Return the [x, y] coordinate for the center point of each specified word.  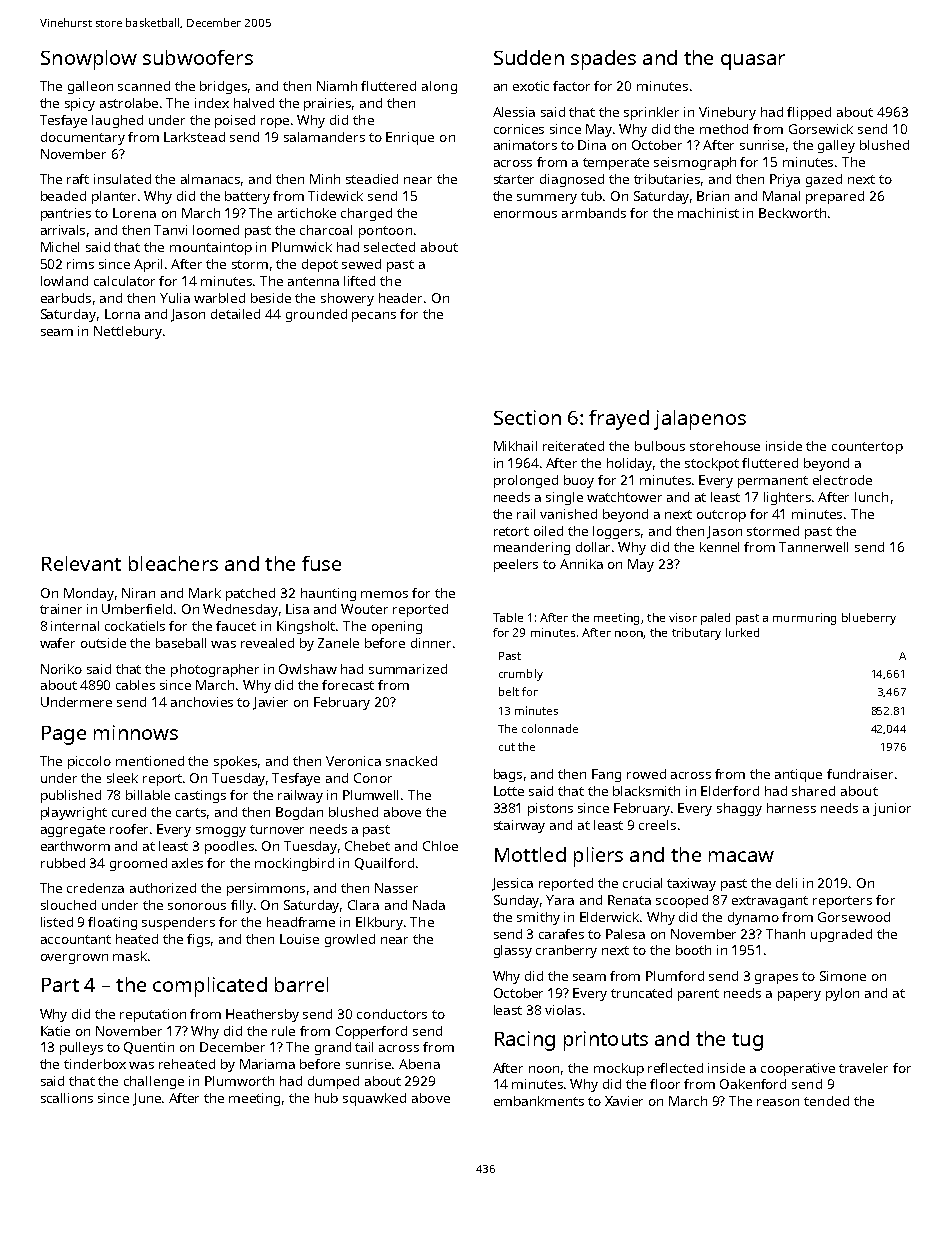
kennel [719, 547]
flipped [809, 113]
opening [397, 627]
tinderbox [95, 1064]
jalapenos [700, 420]
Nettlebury [128, 332]
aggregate [73, 831]
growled [350, 940]
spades [603, 60]
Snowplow [89, 60]
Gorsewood [854, 917]
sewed [361, 264]
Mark [205, 593]
